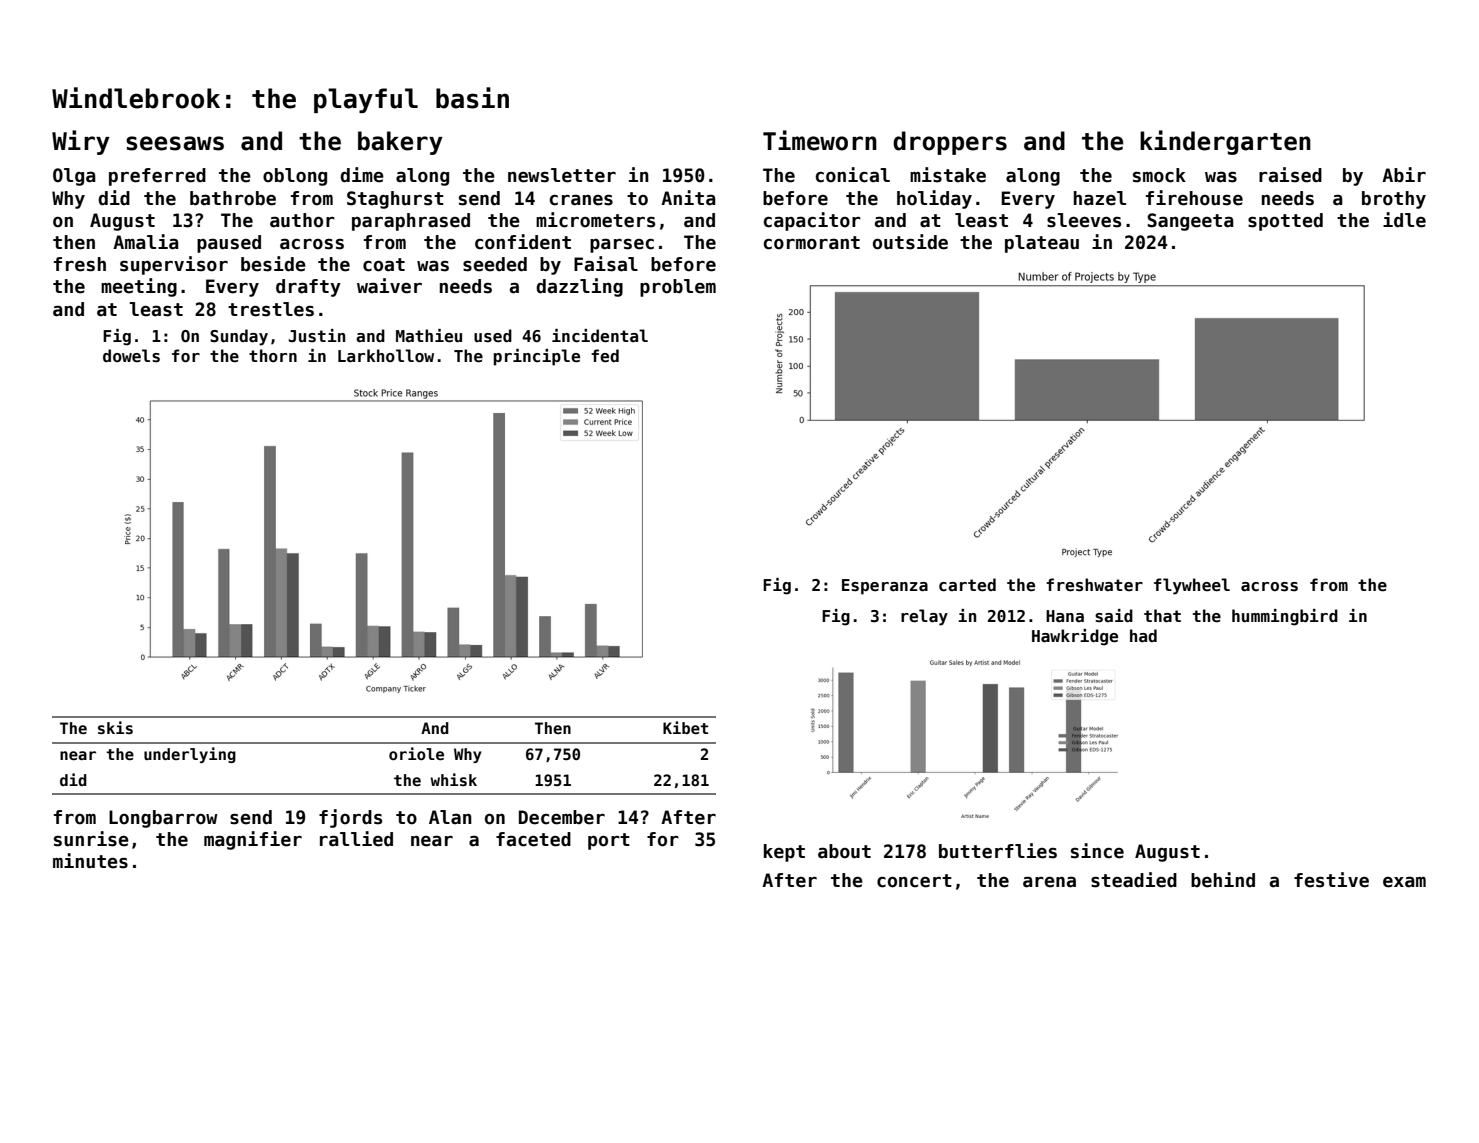  Describe the element at coordinates (411, 222) in the image. I see `paraphrased` at that location.
